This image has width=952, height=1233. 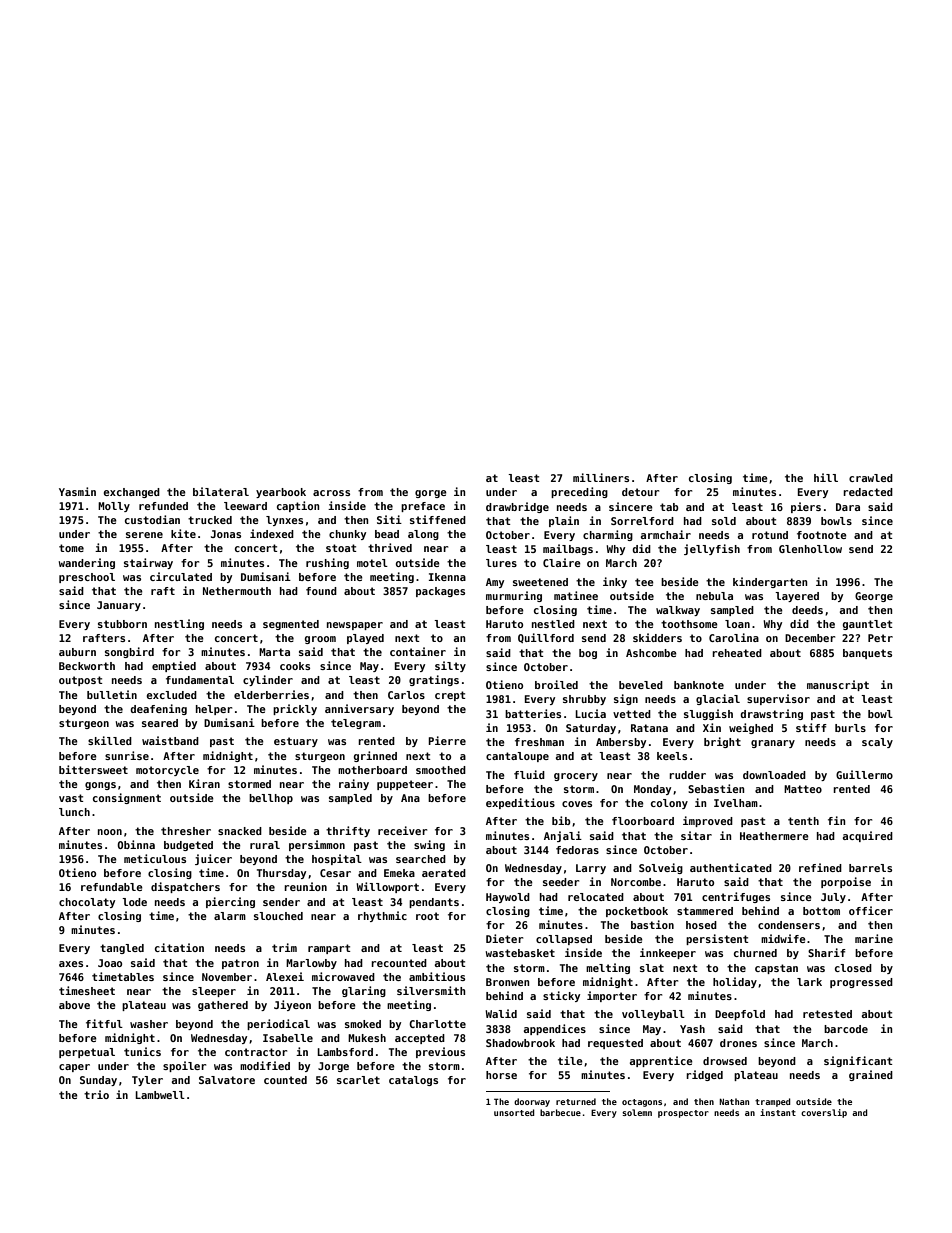 I want to click on preface, so click(x=423, y=507).
